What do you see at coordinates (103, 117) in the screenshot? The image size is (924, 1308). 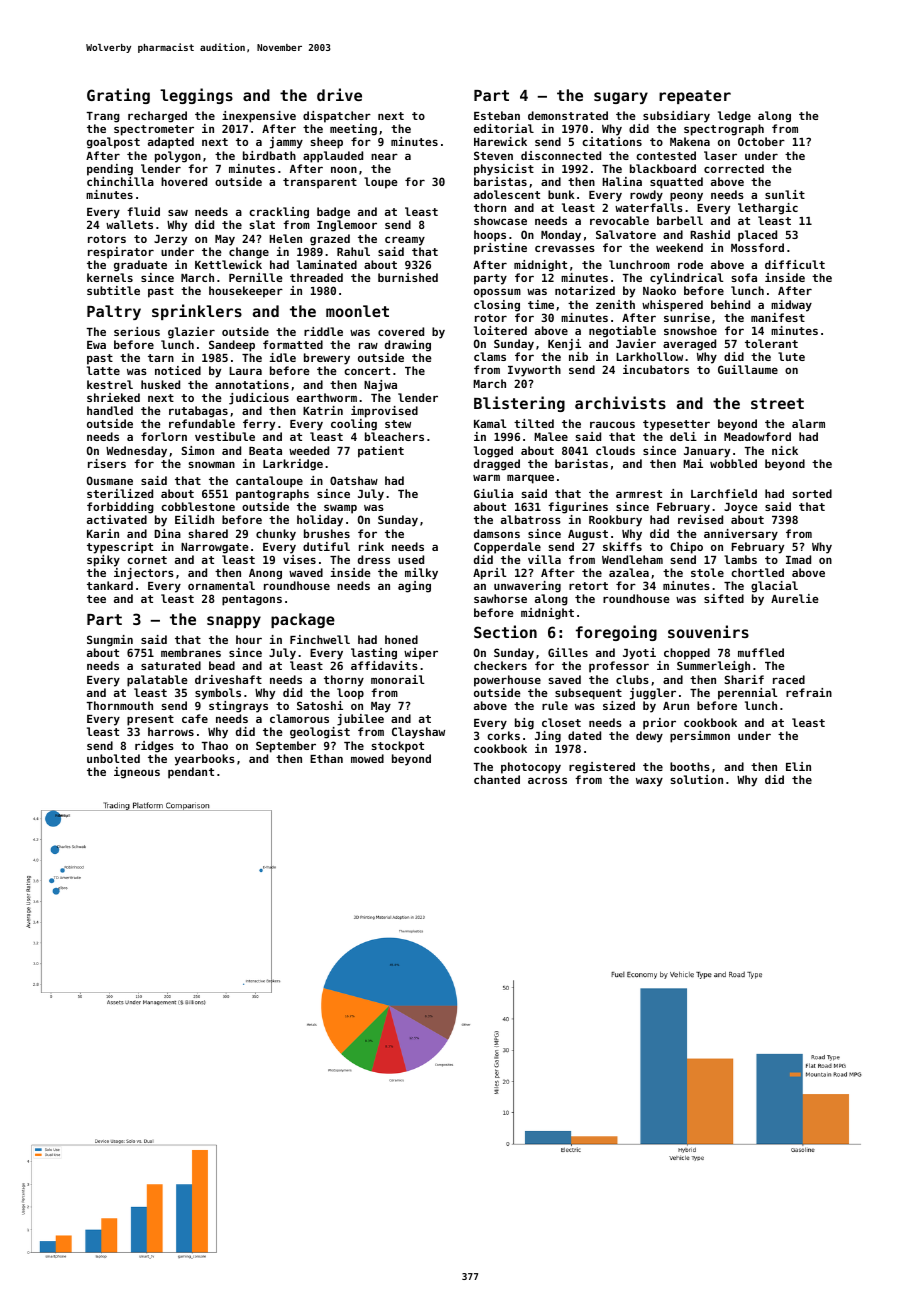 I see `Trang` at bounding box center [103, 117].
